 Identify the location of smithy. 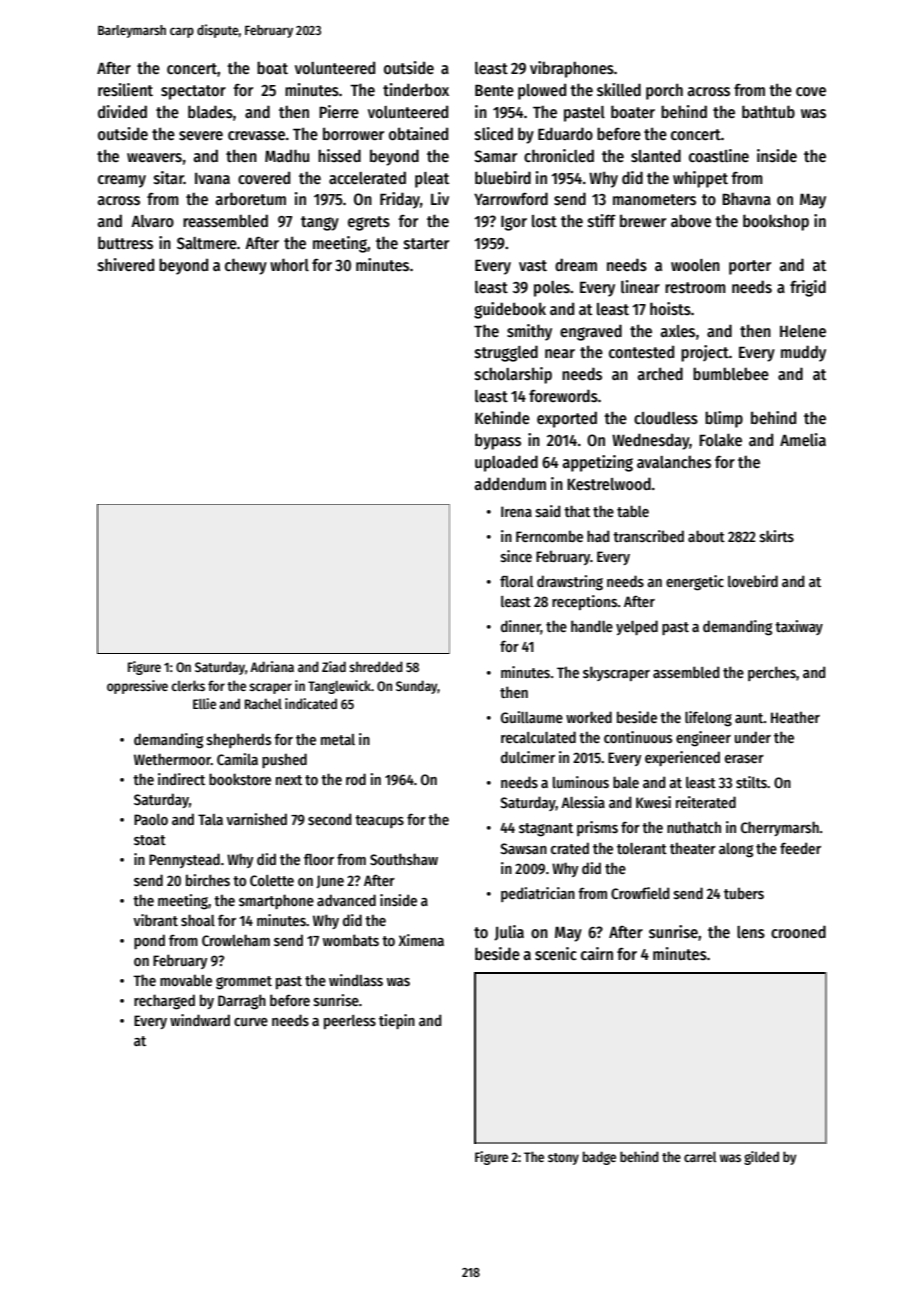
(529, 332).
